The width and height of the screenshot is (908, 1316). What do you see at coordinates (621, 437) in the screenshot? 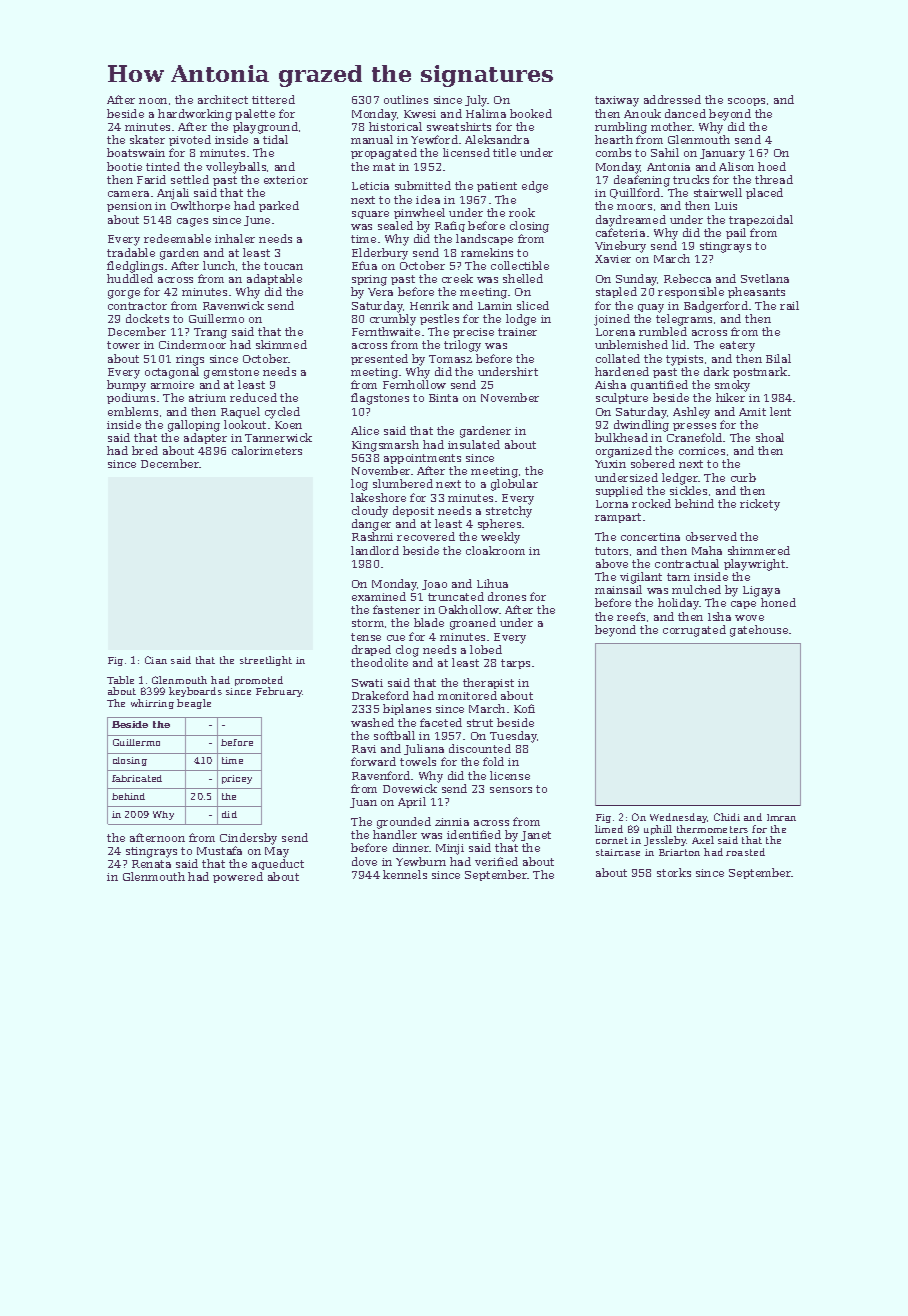
I see `bulkhead` at bounding box center [621, 437].
